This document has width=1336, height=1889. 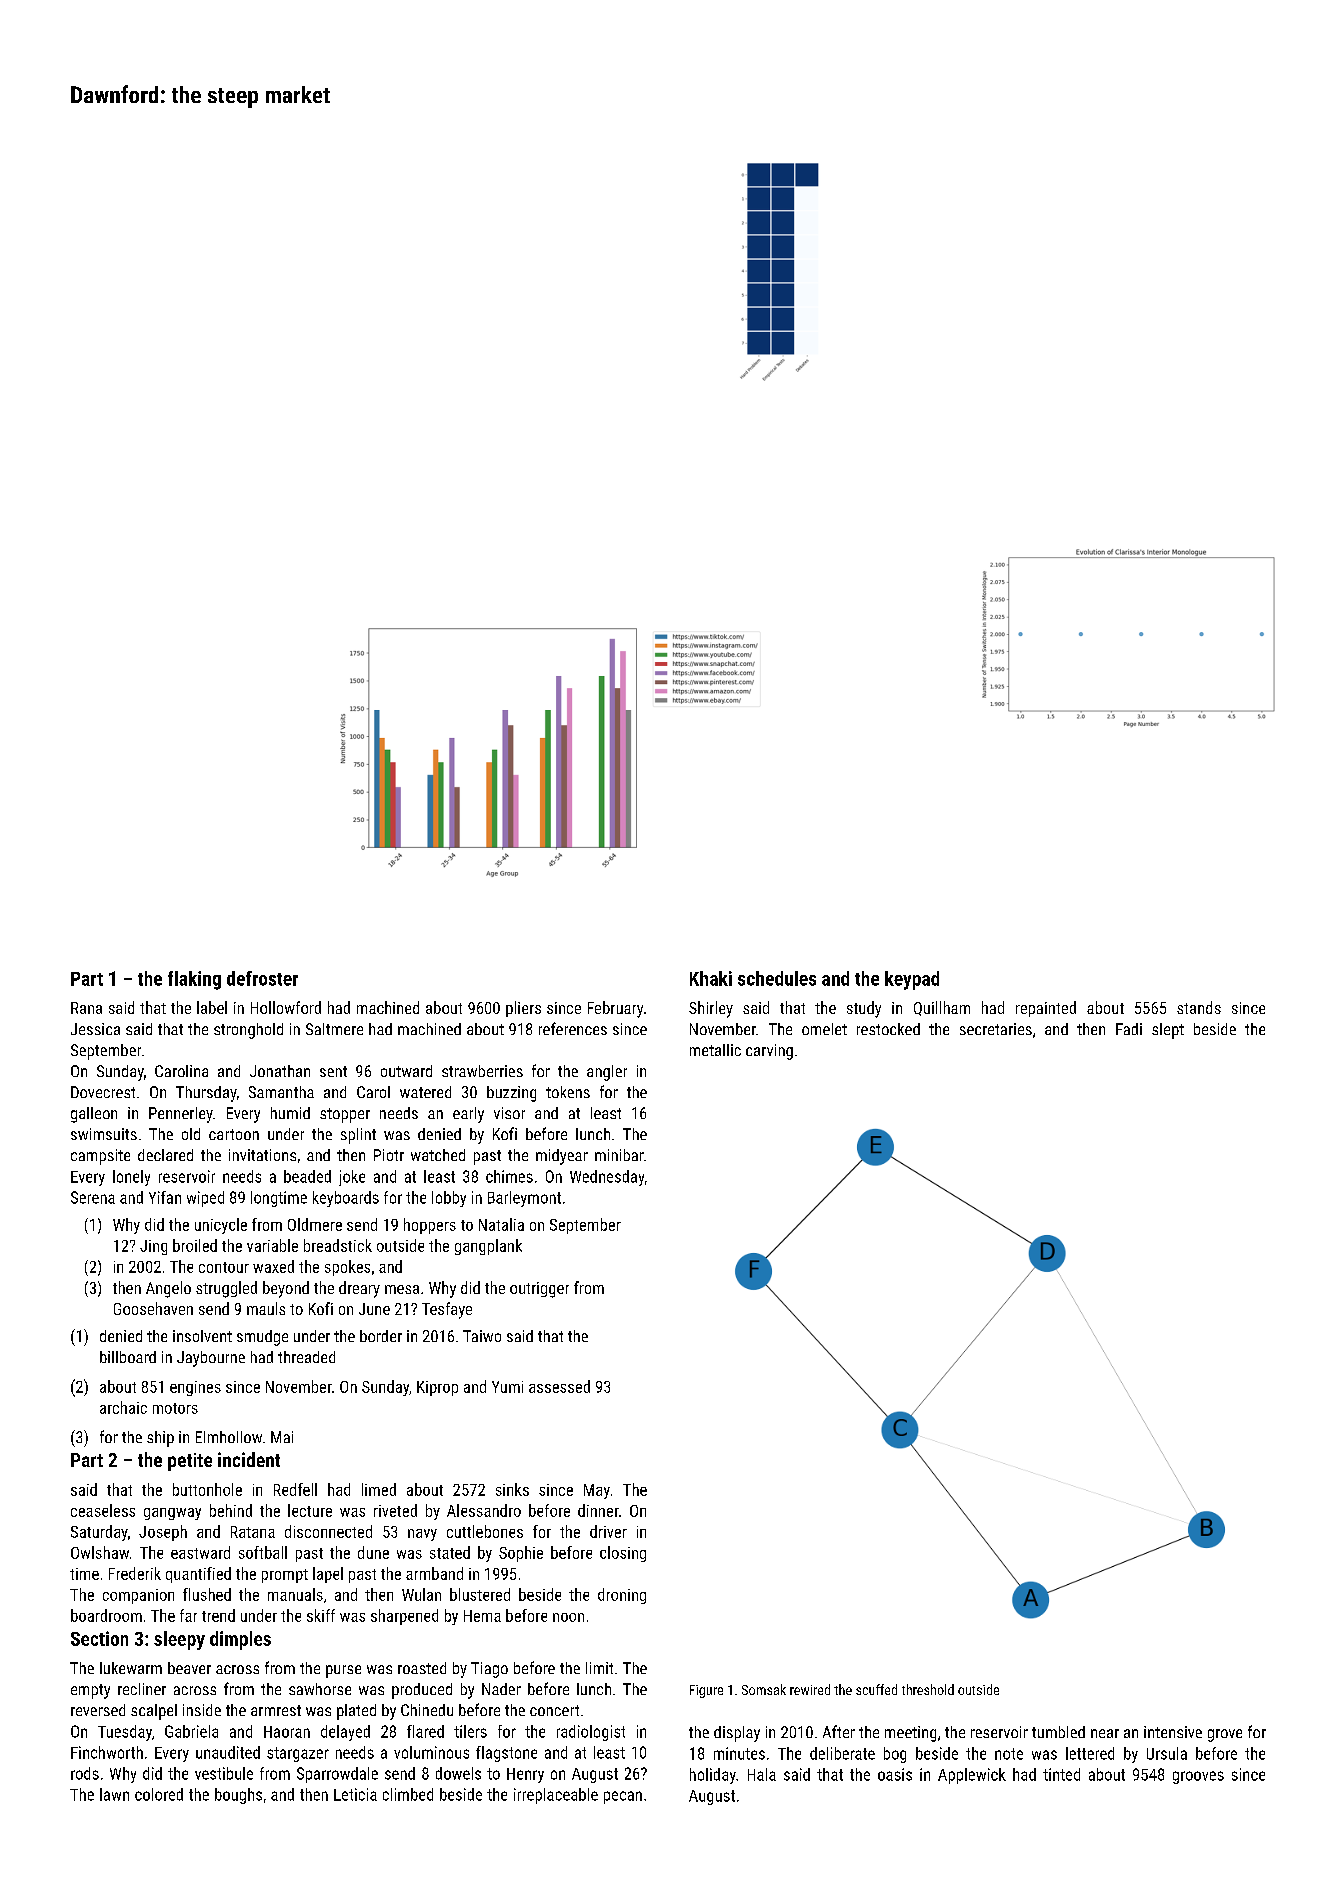 What do you see at coordinates (623, 1797) in the document?
I see `pecan` at bounding box center [623, 1797].
